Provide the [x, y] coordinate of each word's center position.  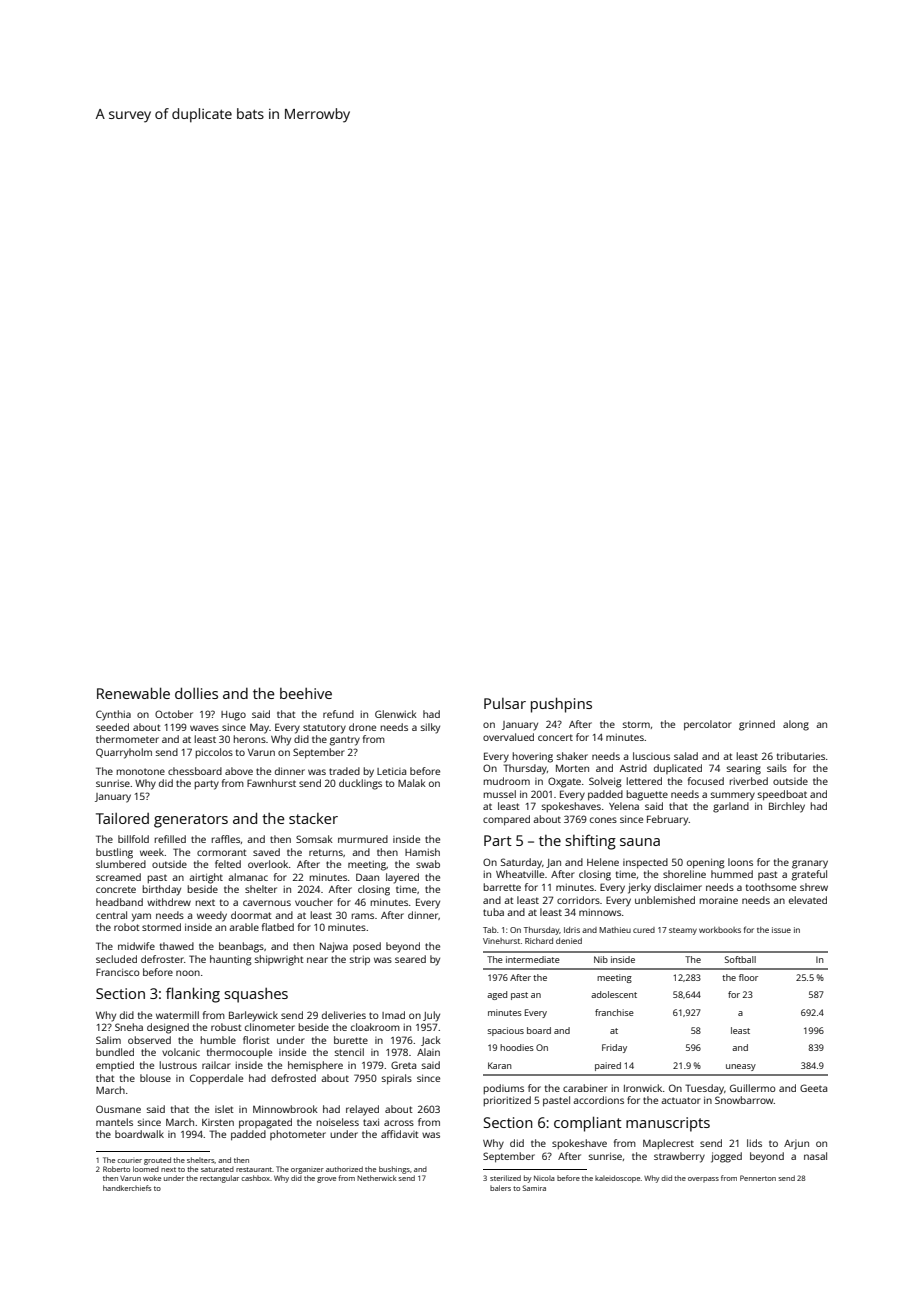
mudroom [507, 781]
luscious [651, 756]
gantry [345, 741]
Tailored [122, 818]
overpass [703, 1180]
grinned [757, 725]
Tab [490, 930]
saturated [217, 1169]
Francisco [118, 972]
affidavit [400, 1134]
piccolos [214, 753]
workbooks [720, 930]
